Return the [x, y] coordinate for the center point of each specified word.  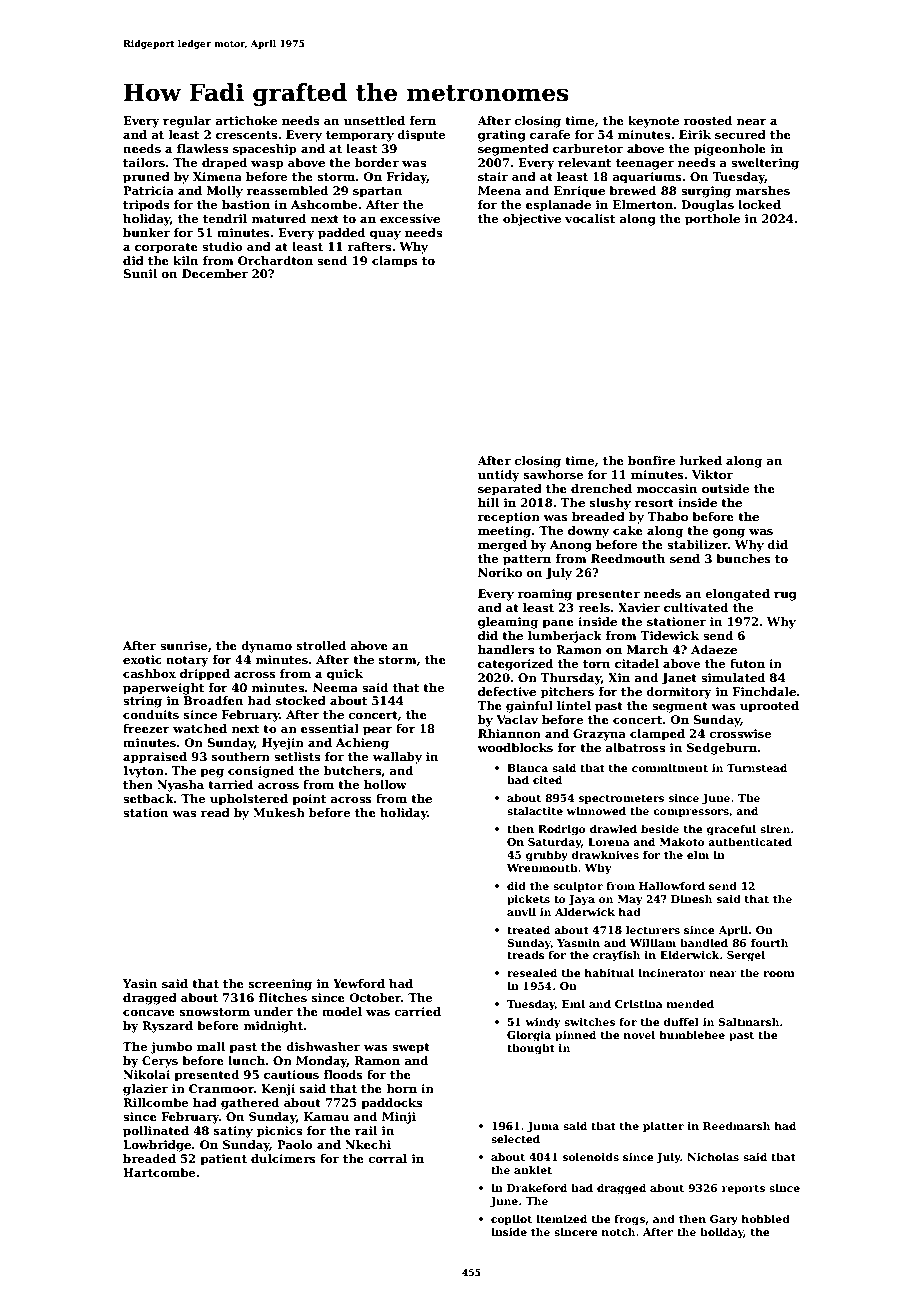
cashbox [149, 673]
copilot [511, 1220]
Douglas [707, 206]
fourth [769, 943]
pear [378, 731]
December [215, 273]
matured [278, 218]
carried [418, 1011]
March [647, 649]
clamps [395, 262]
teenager [645, 164]
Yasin [140, 983]
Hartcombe [159, 1172]
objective [532, 220]
